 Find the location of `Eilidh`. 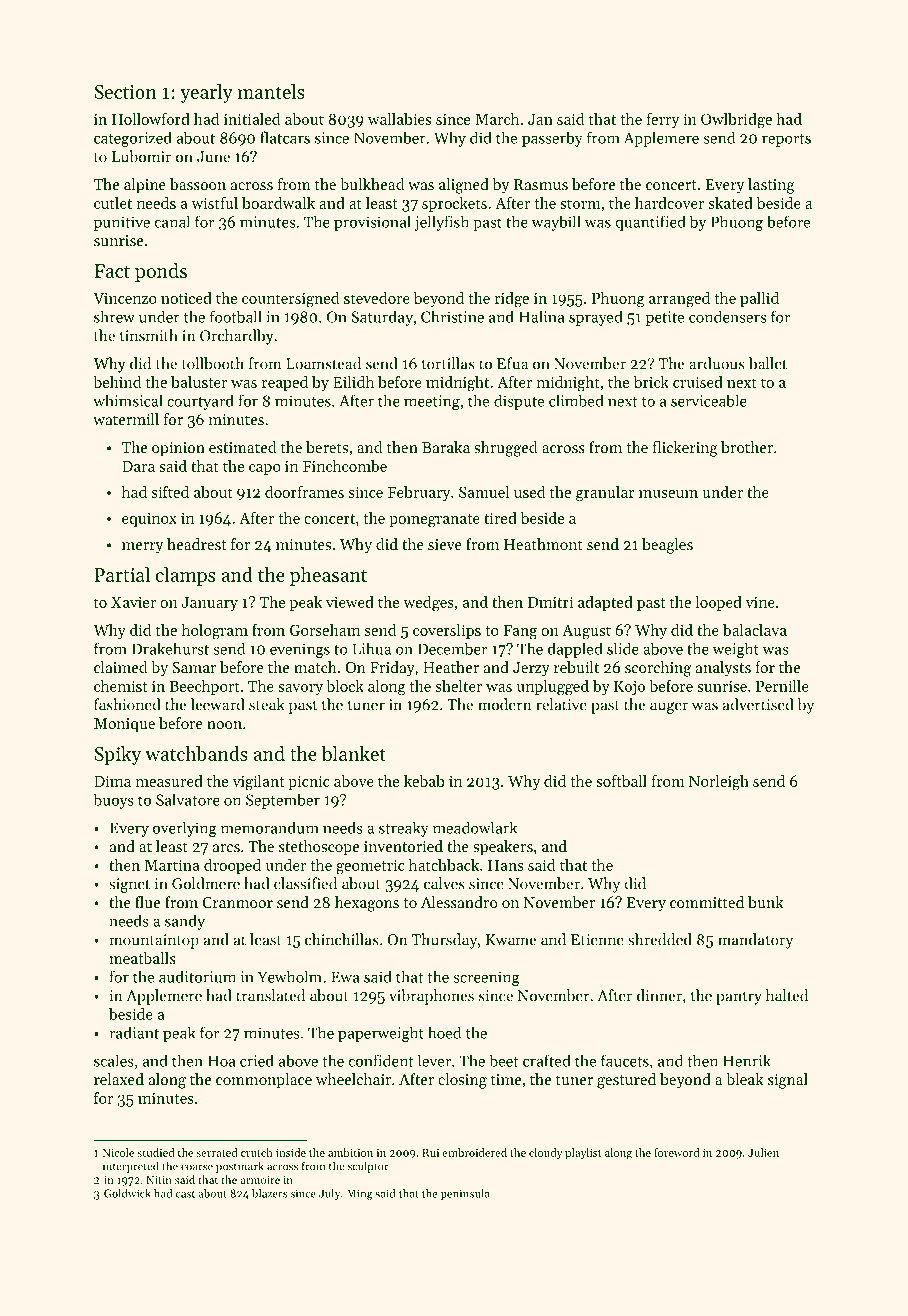

Eilidh is located at coordinates (353, 382).
